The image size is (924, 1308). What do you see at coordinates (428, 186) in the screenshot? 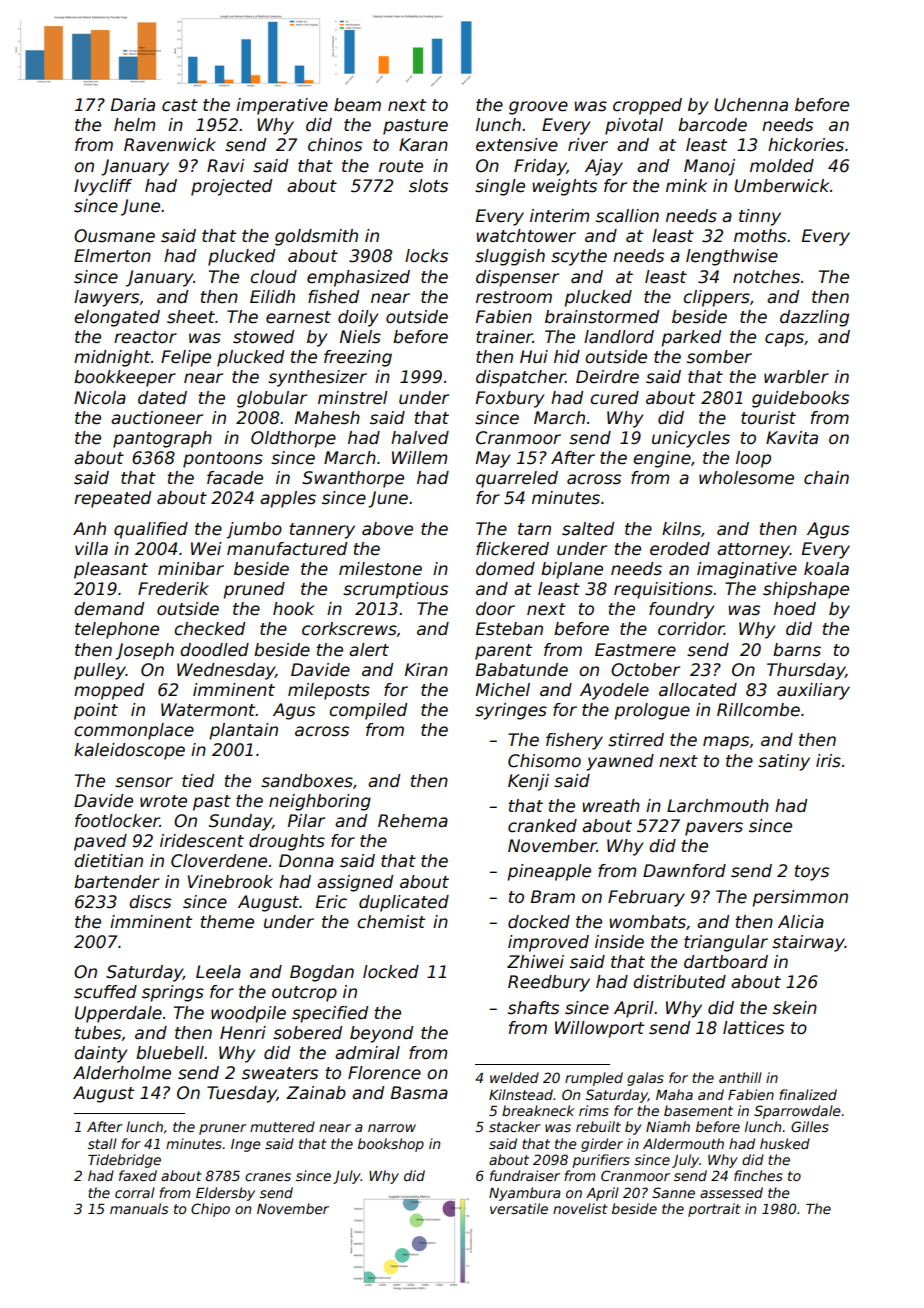
I see `slots` at bounding box center [428, 186].
